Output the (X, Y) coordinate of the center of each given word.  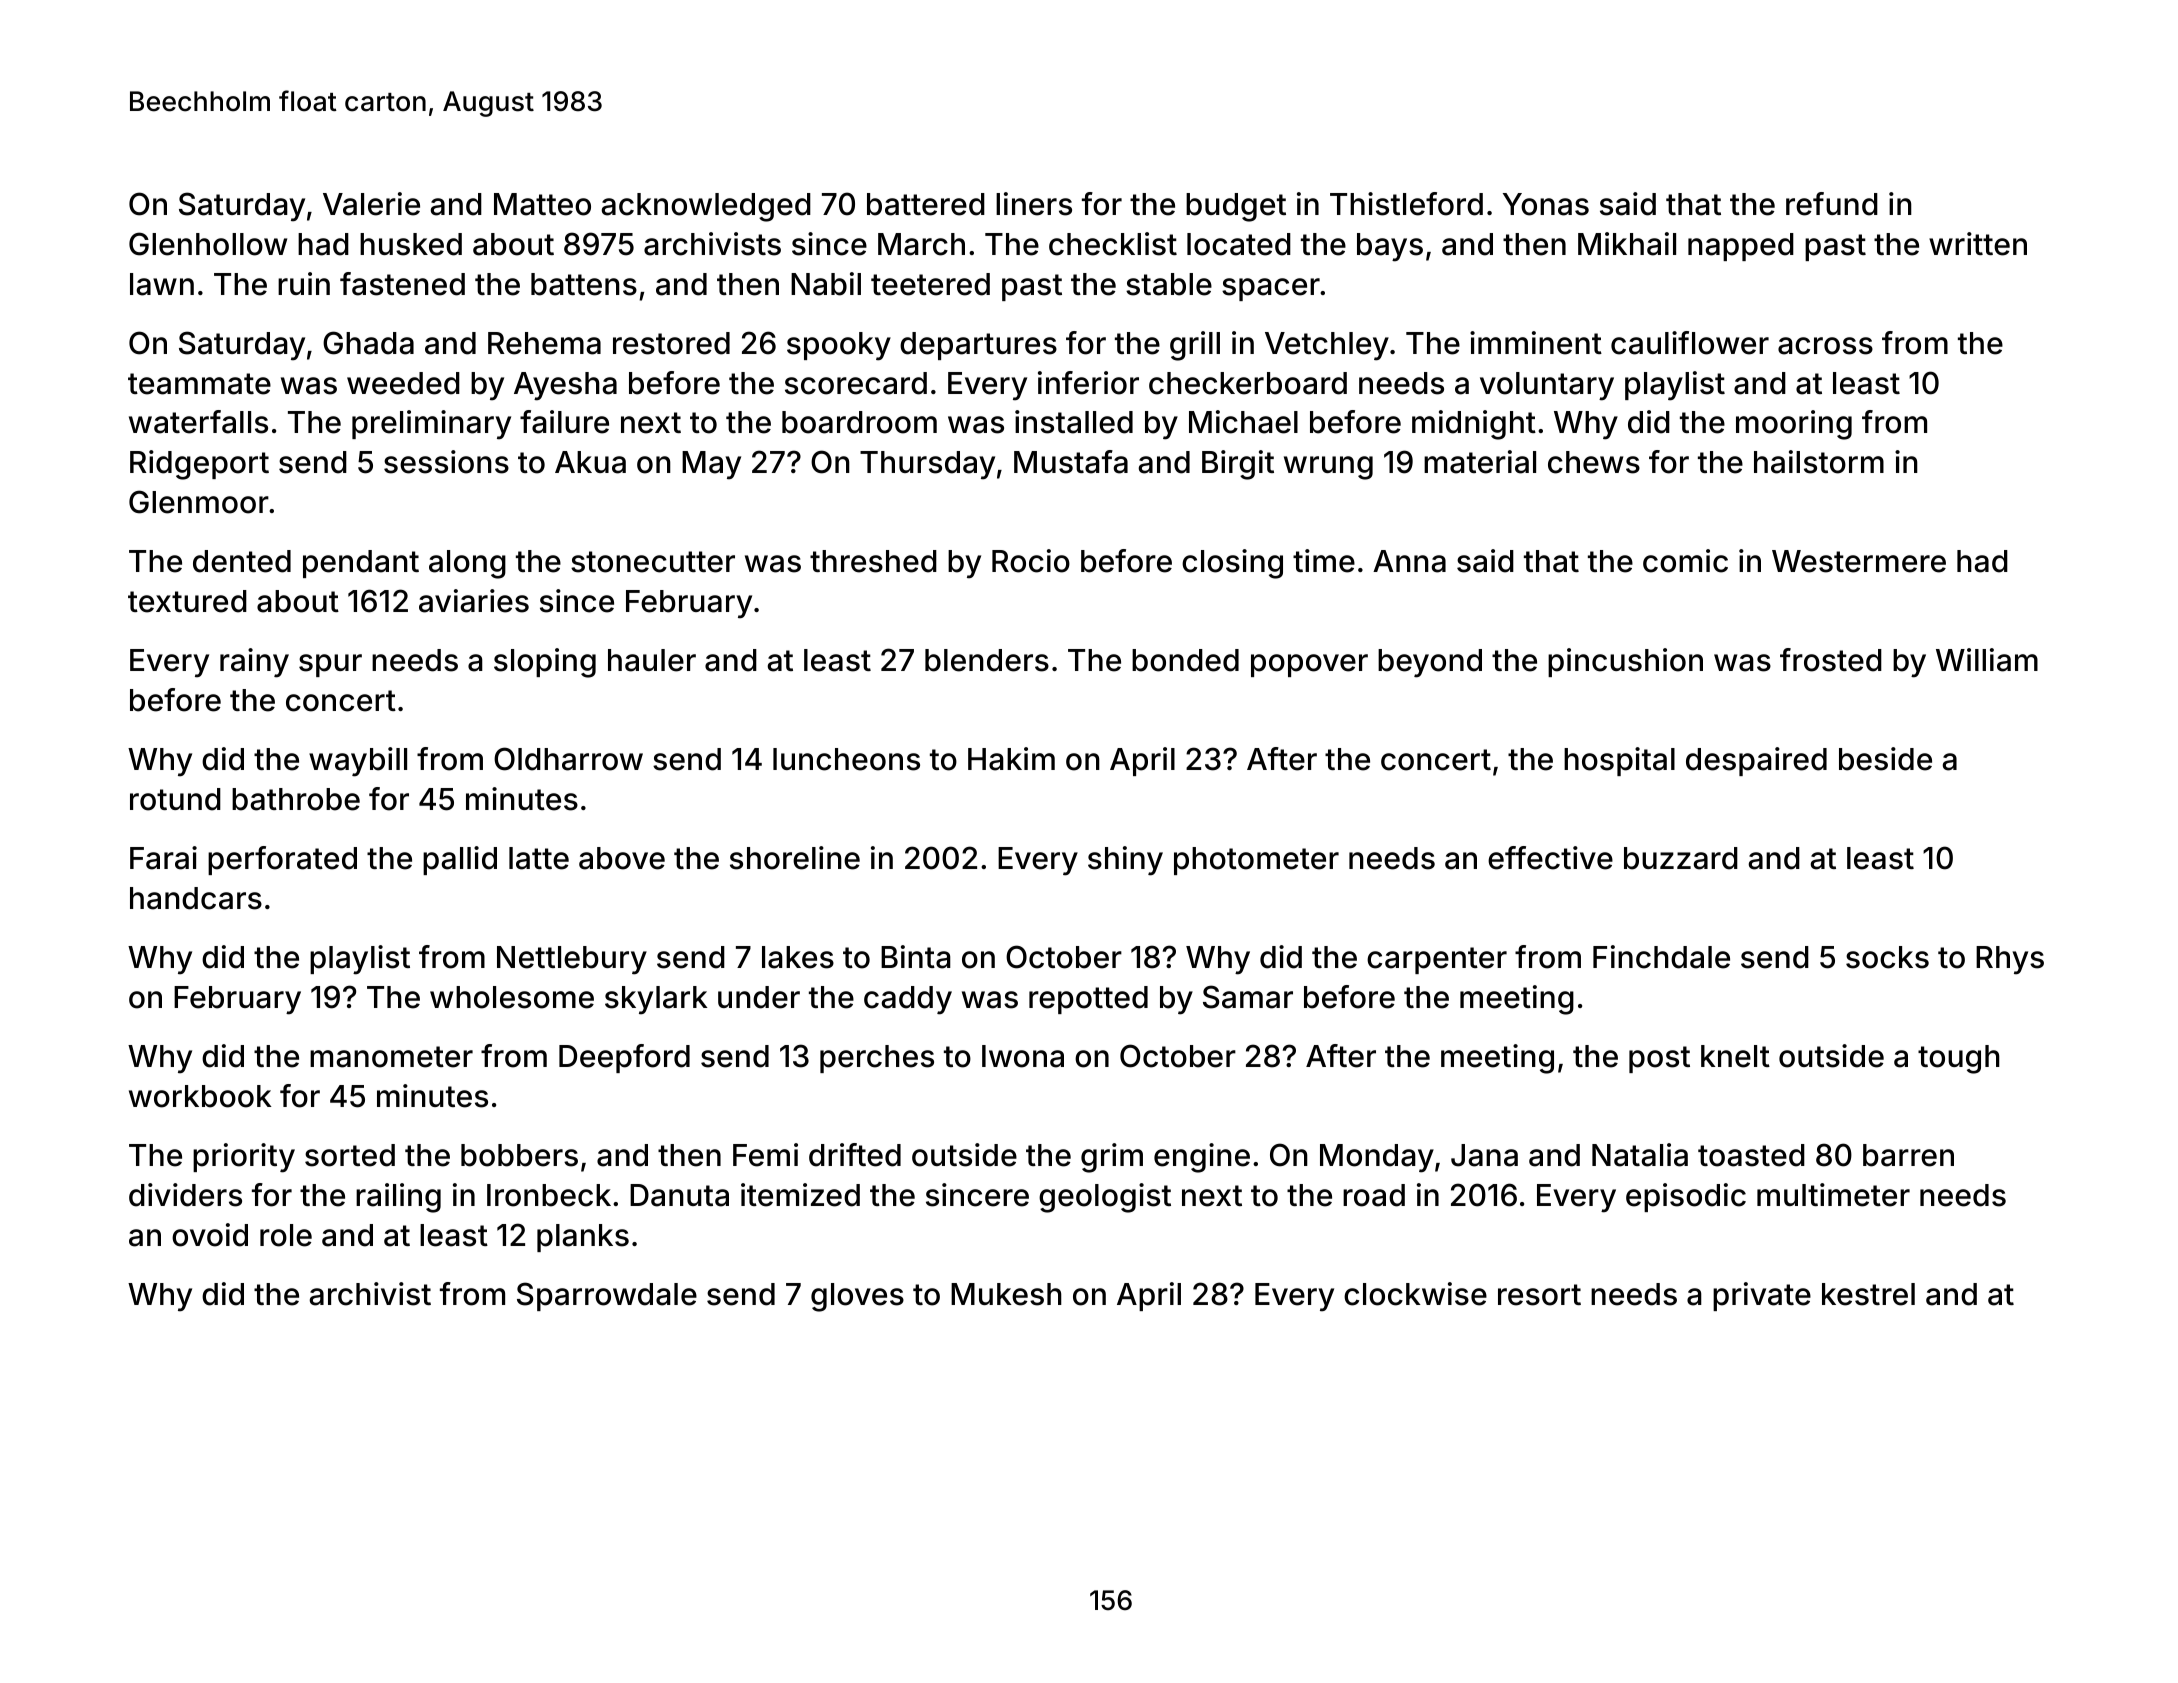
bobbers (519, 1155)
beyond (1430, 663)
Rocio (1031, 561)
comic (1685, 561)
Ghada (368, 343)
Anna (1409, 561)
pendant (361, 564)
